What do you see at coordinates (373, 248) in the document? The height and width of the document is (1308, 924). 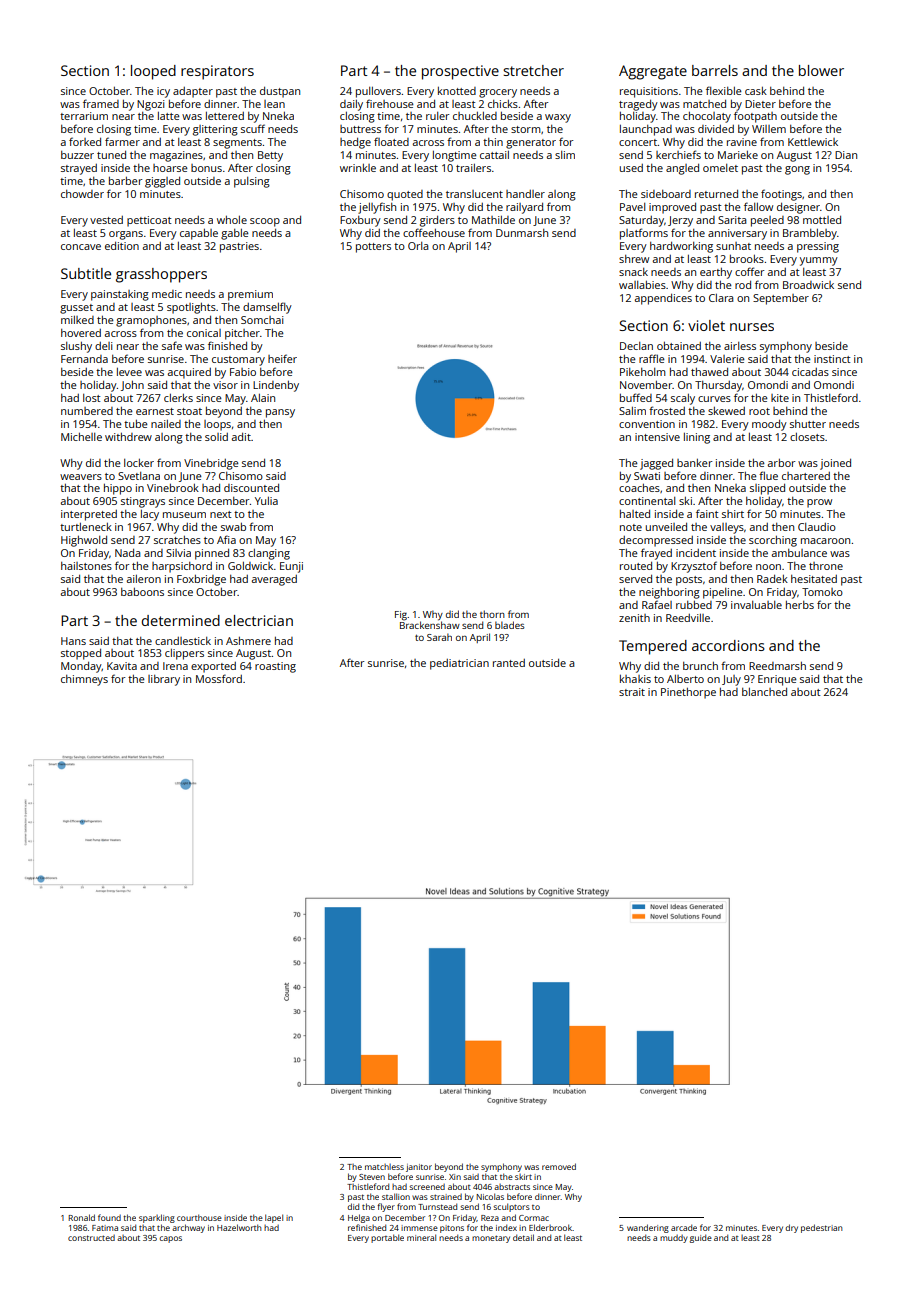 I see `potters` at bounding box center [373, 248].
